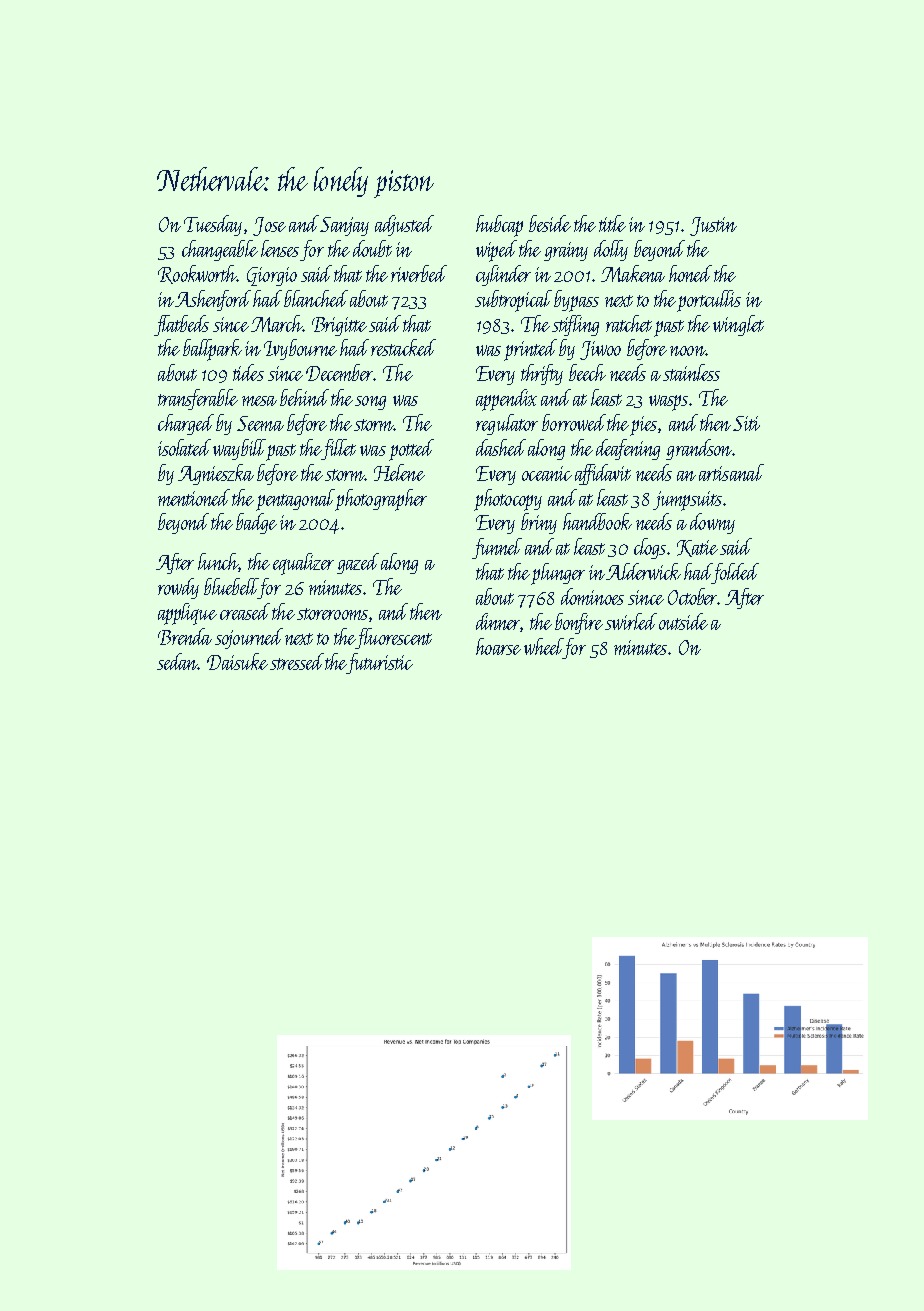 The width and height of the image is (924, 1311). I want to click on behind, so click(304, 397).
